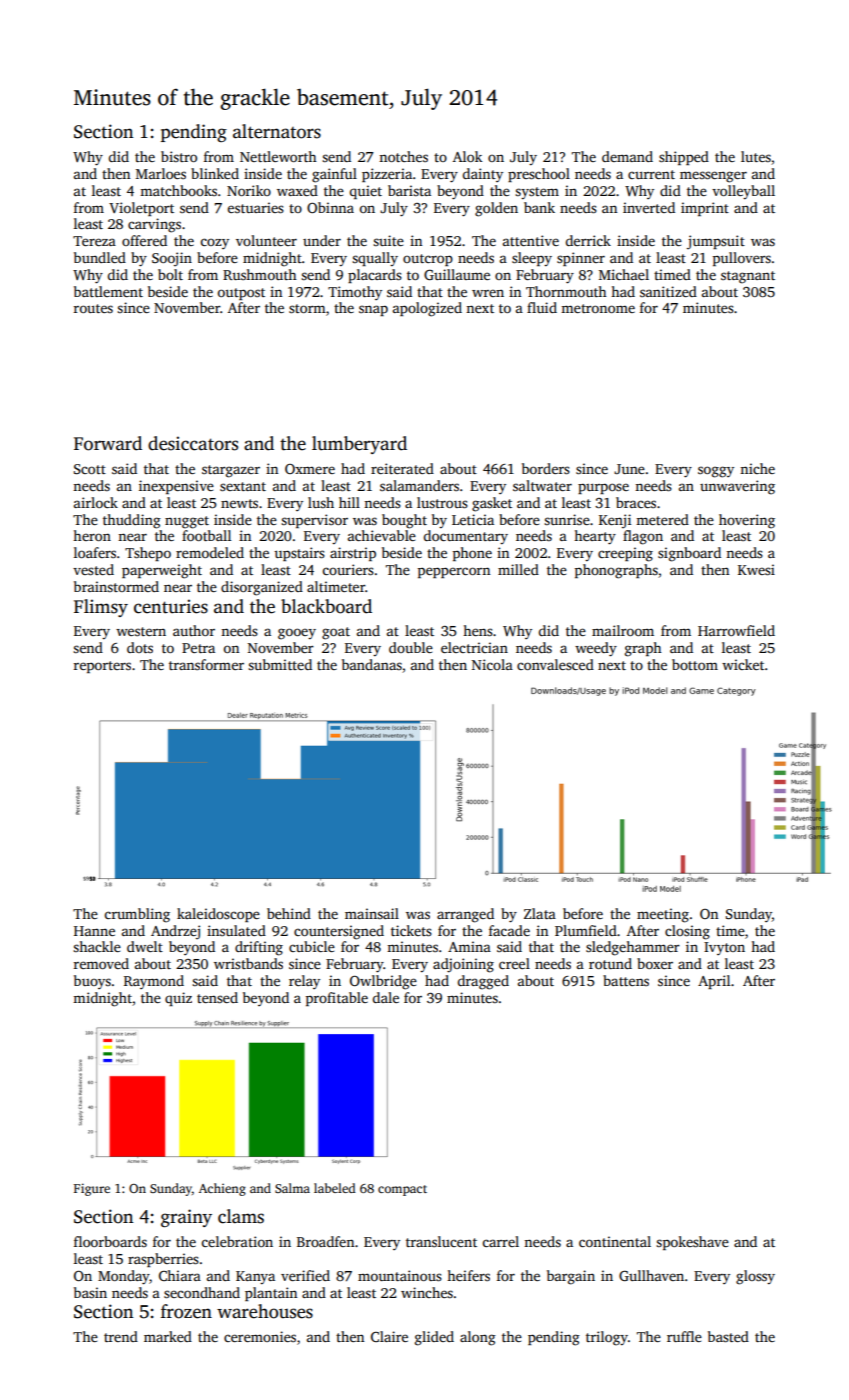 The image size is (849, 1400). What do you see at coordinates (222, 1189) in the image?
I see `Achieng` at bounding box center [222, 1189].
